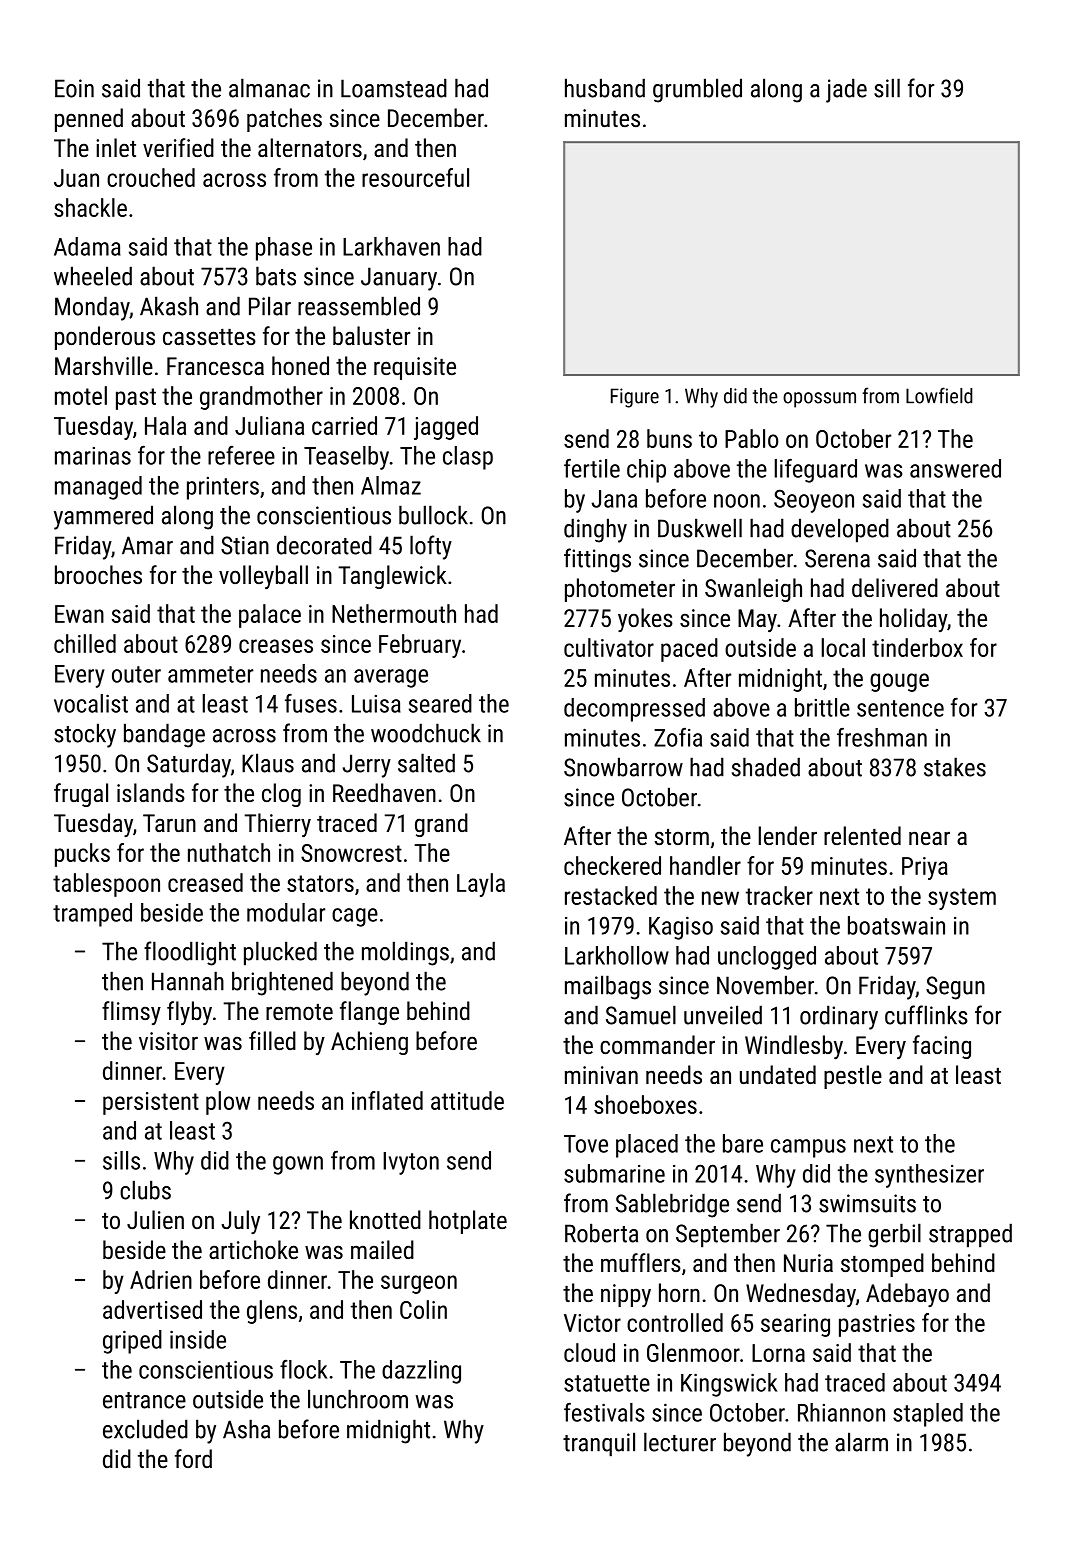 This screenshot has height=1555, width=1073. Describe the element at coordinates (669, 438) in the screenshot. I see `buns` at that location.
